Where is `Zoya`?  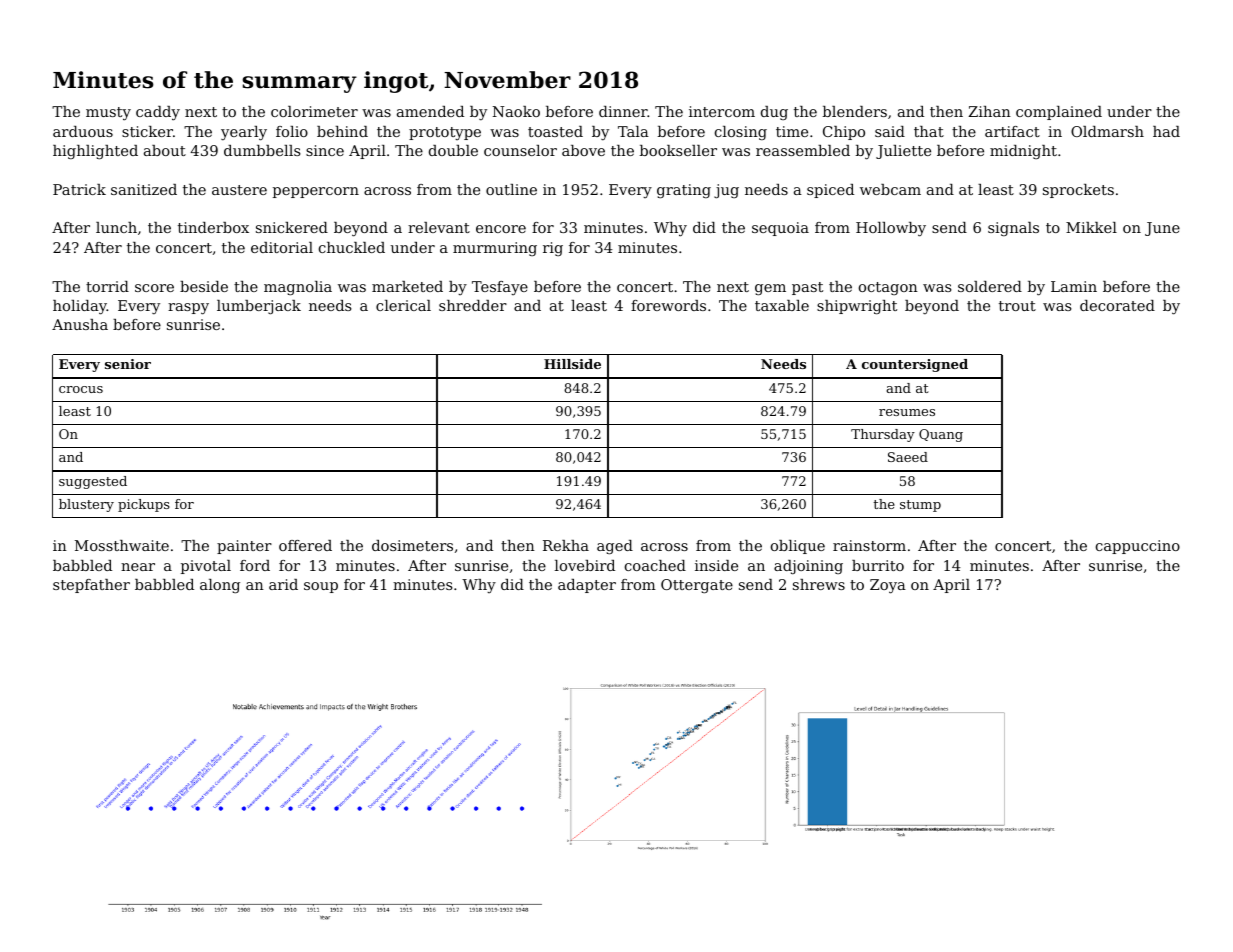 Zoya is located at coordinates (888, 586).
